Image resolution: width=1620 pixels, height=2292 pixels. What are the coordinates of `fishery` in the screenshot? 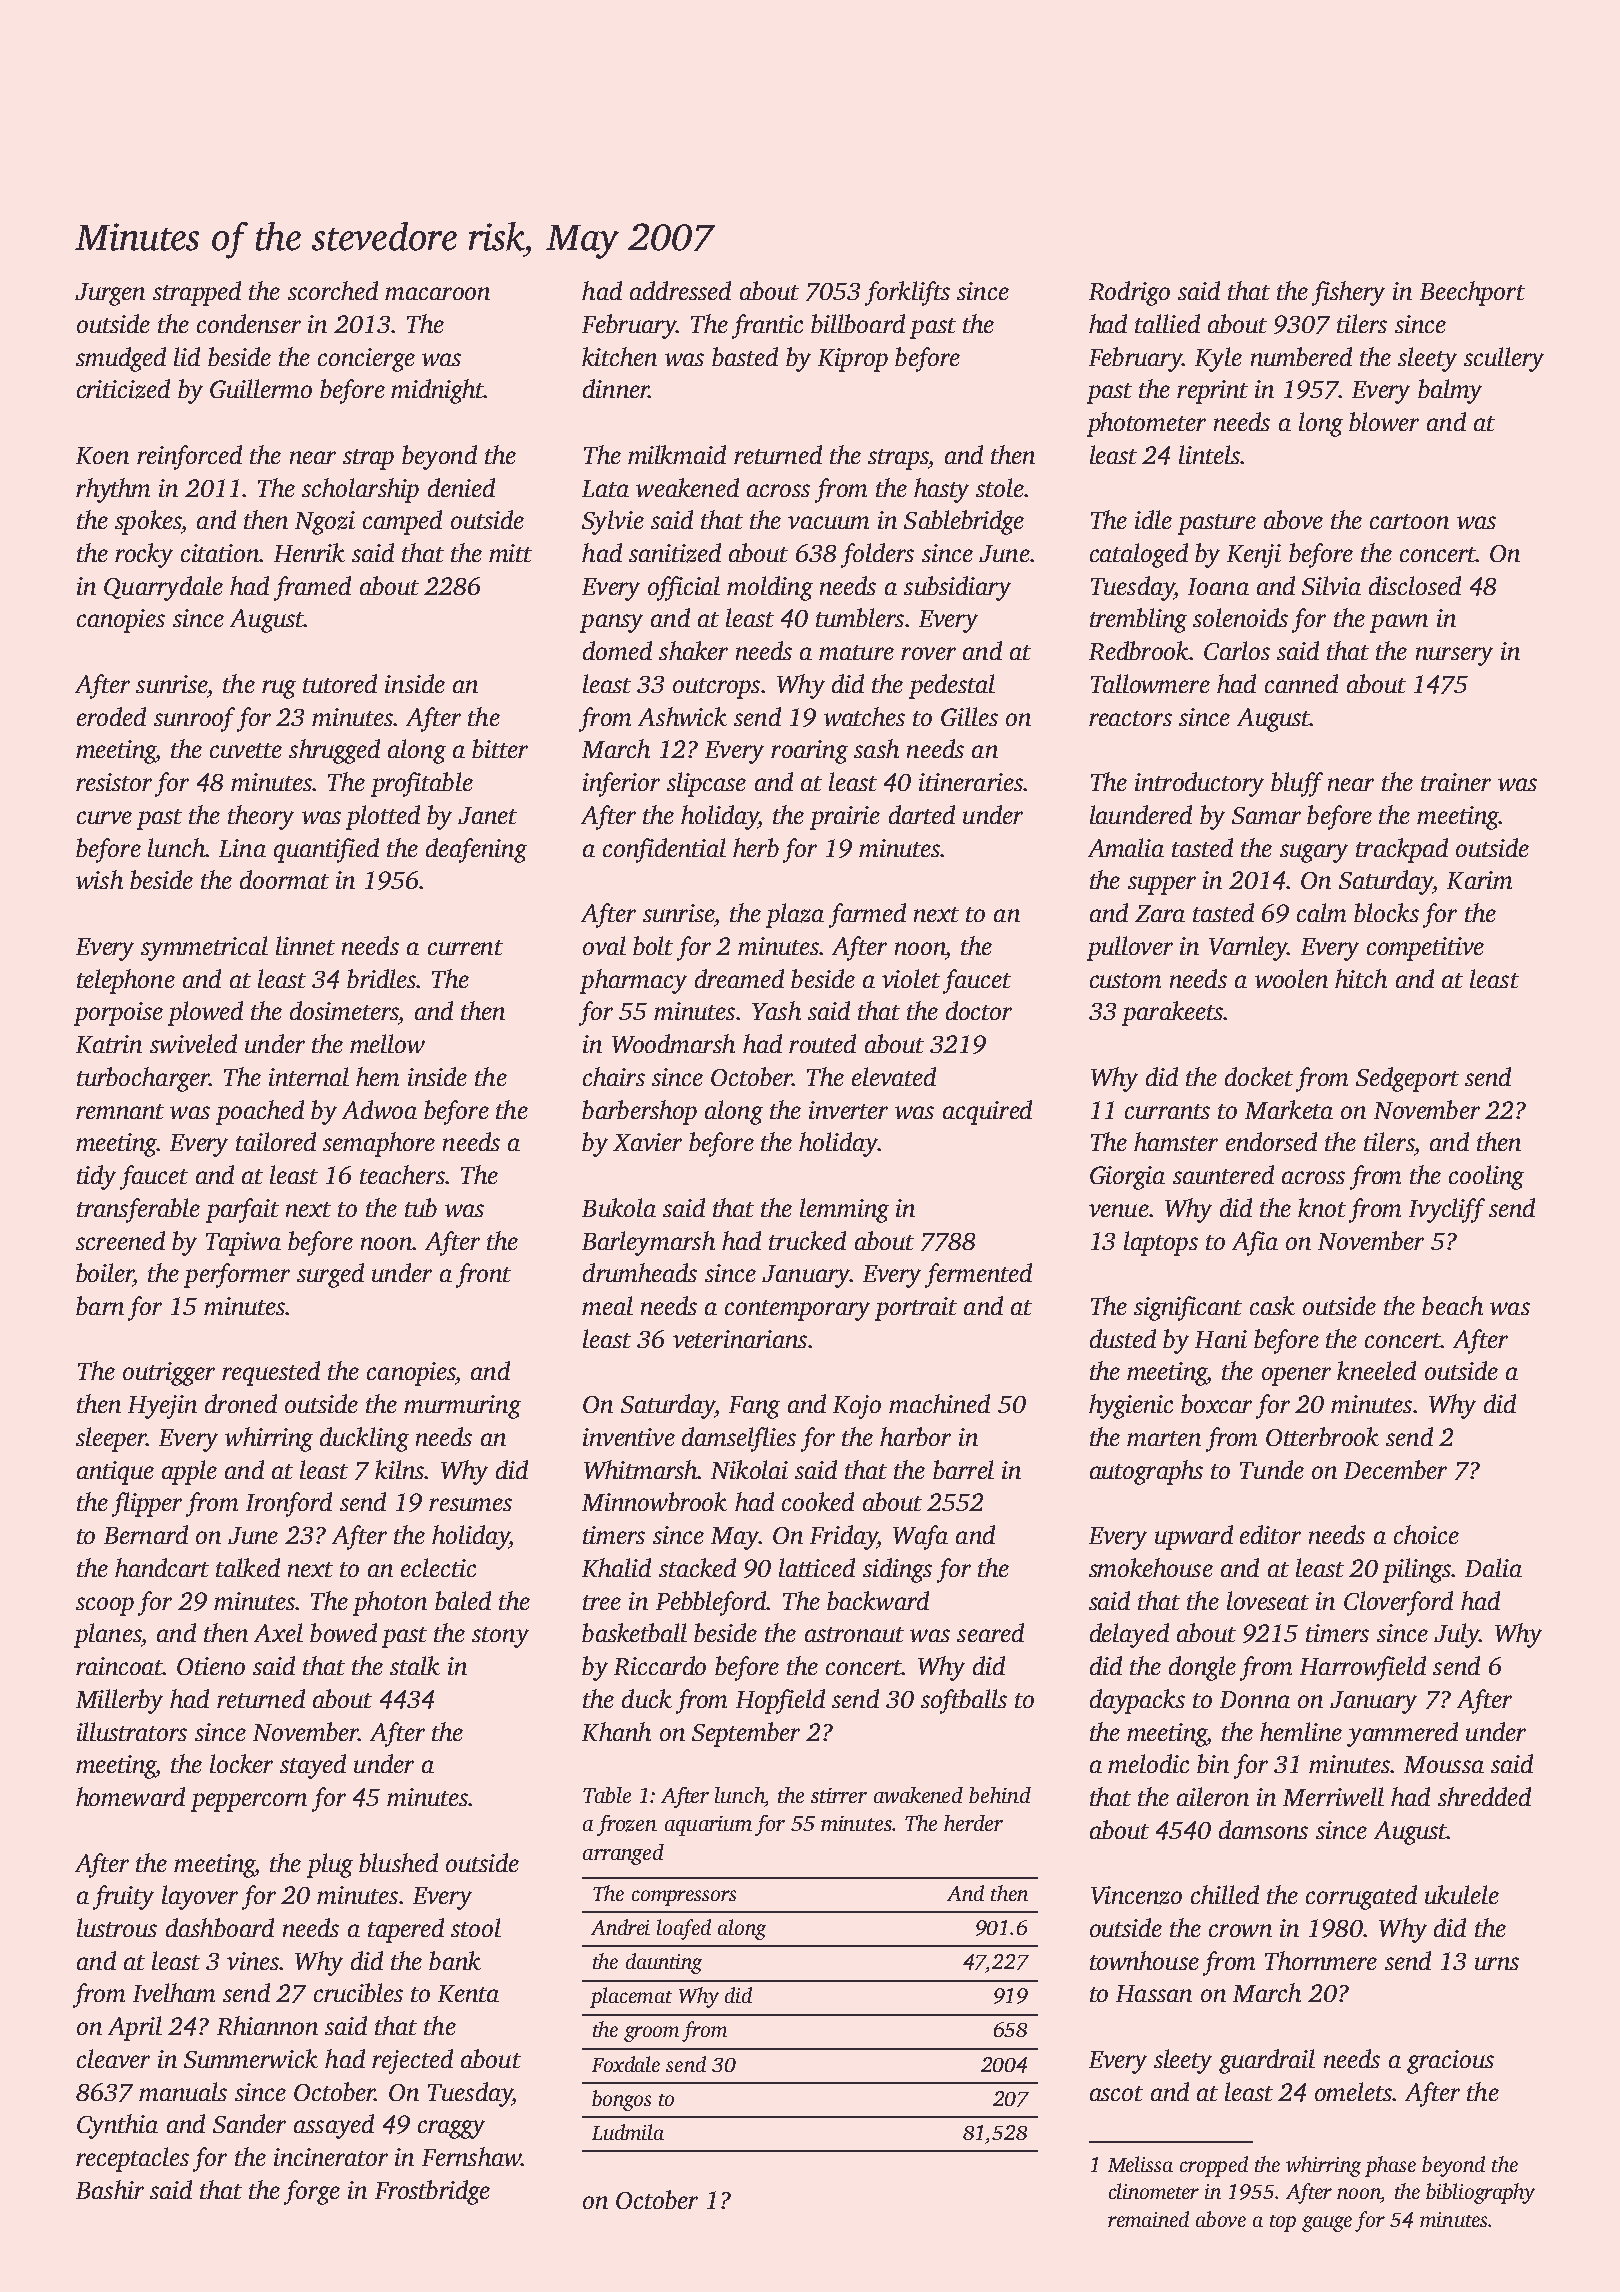 It's located at (1348, 293).
